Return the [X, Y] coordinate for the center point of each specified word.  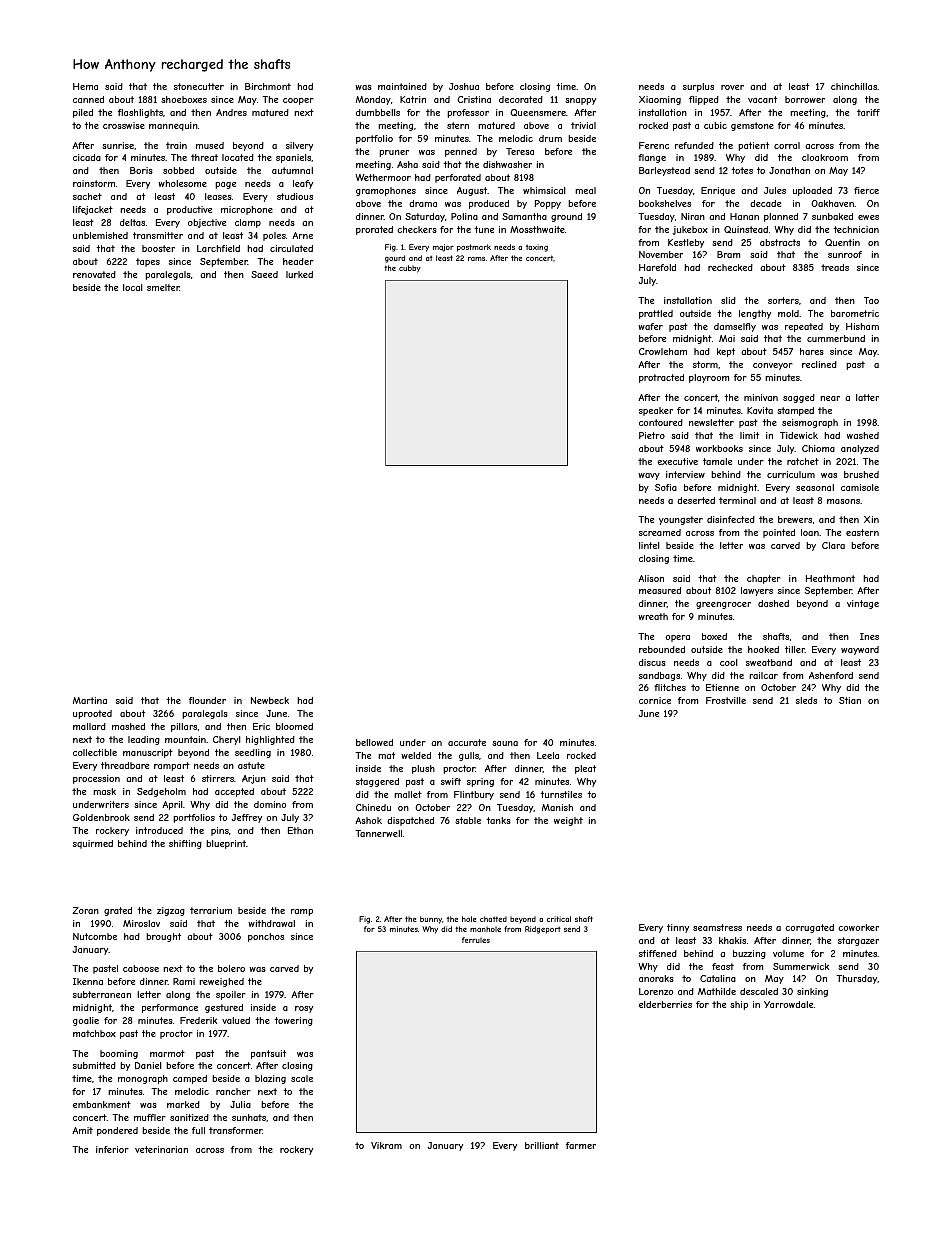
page [225, 185]
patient [753, 146]
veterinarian [161, 1149]
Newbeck [270, 700]
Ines [869, 636]
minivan [761, 397]
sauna [505, 743]
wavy [649, 476]
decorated [521, 99]
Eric [261, 726]
